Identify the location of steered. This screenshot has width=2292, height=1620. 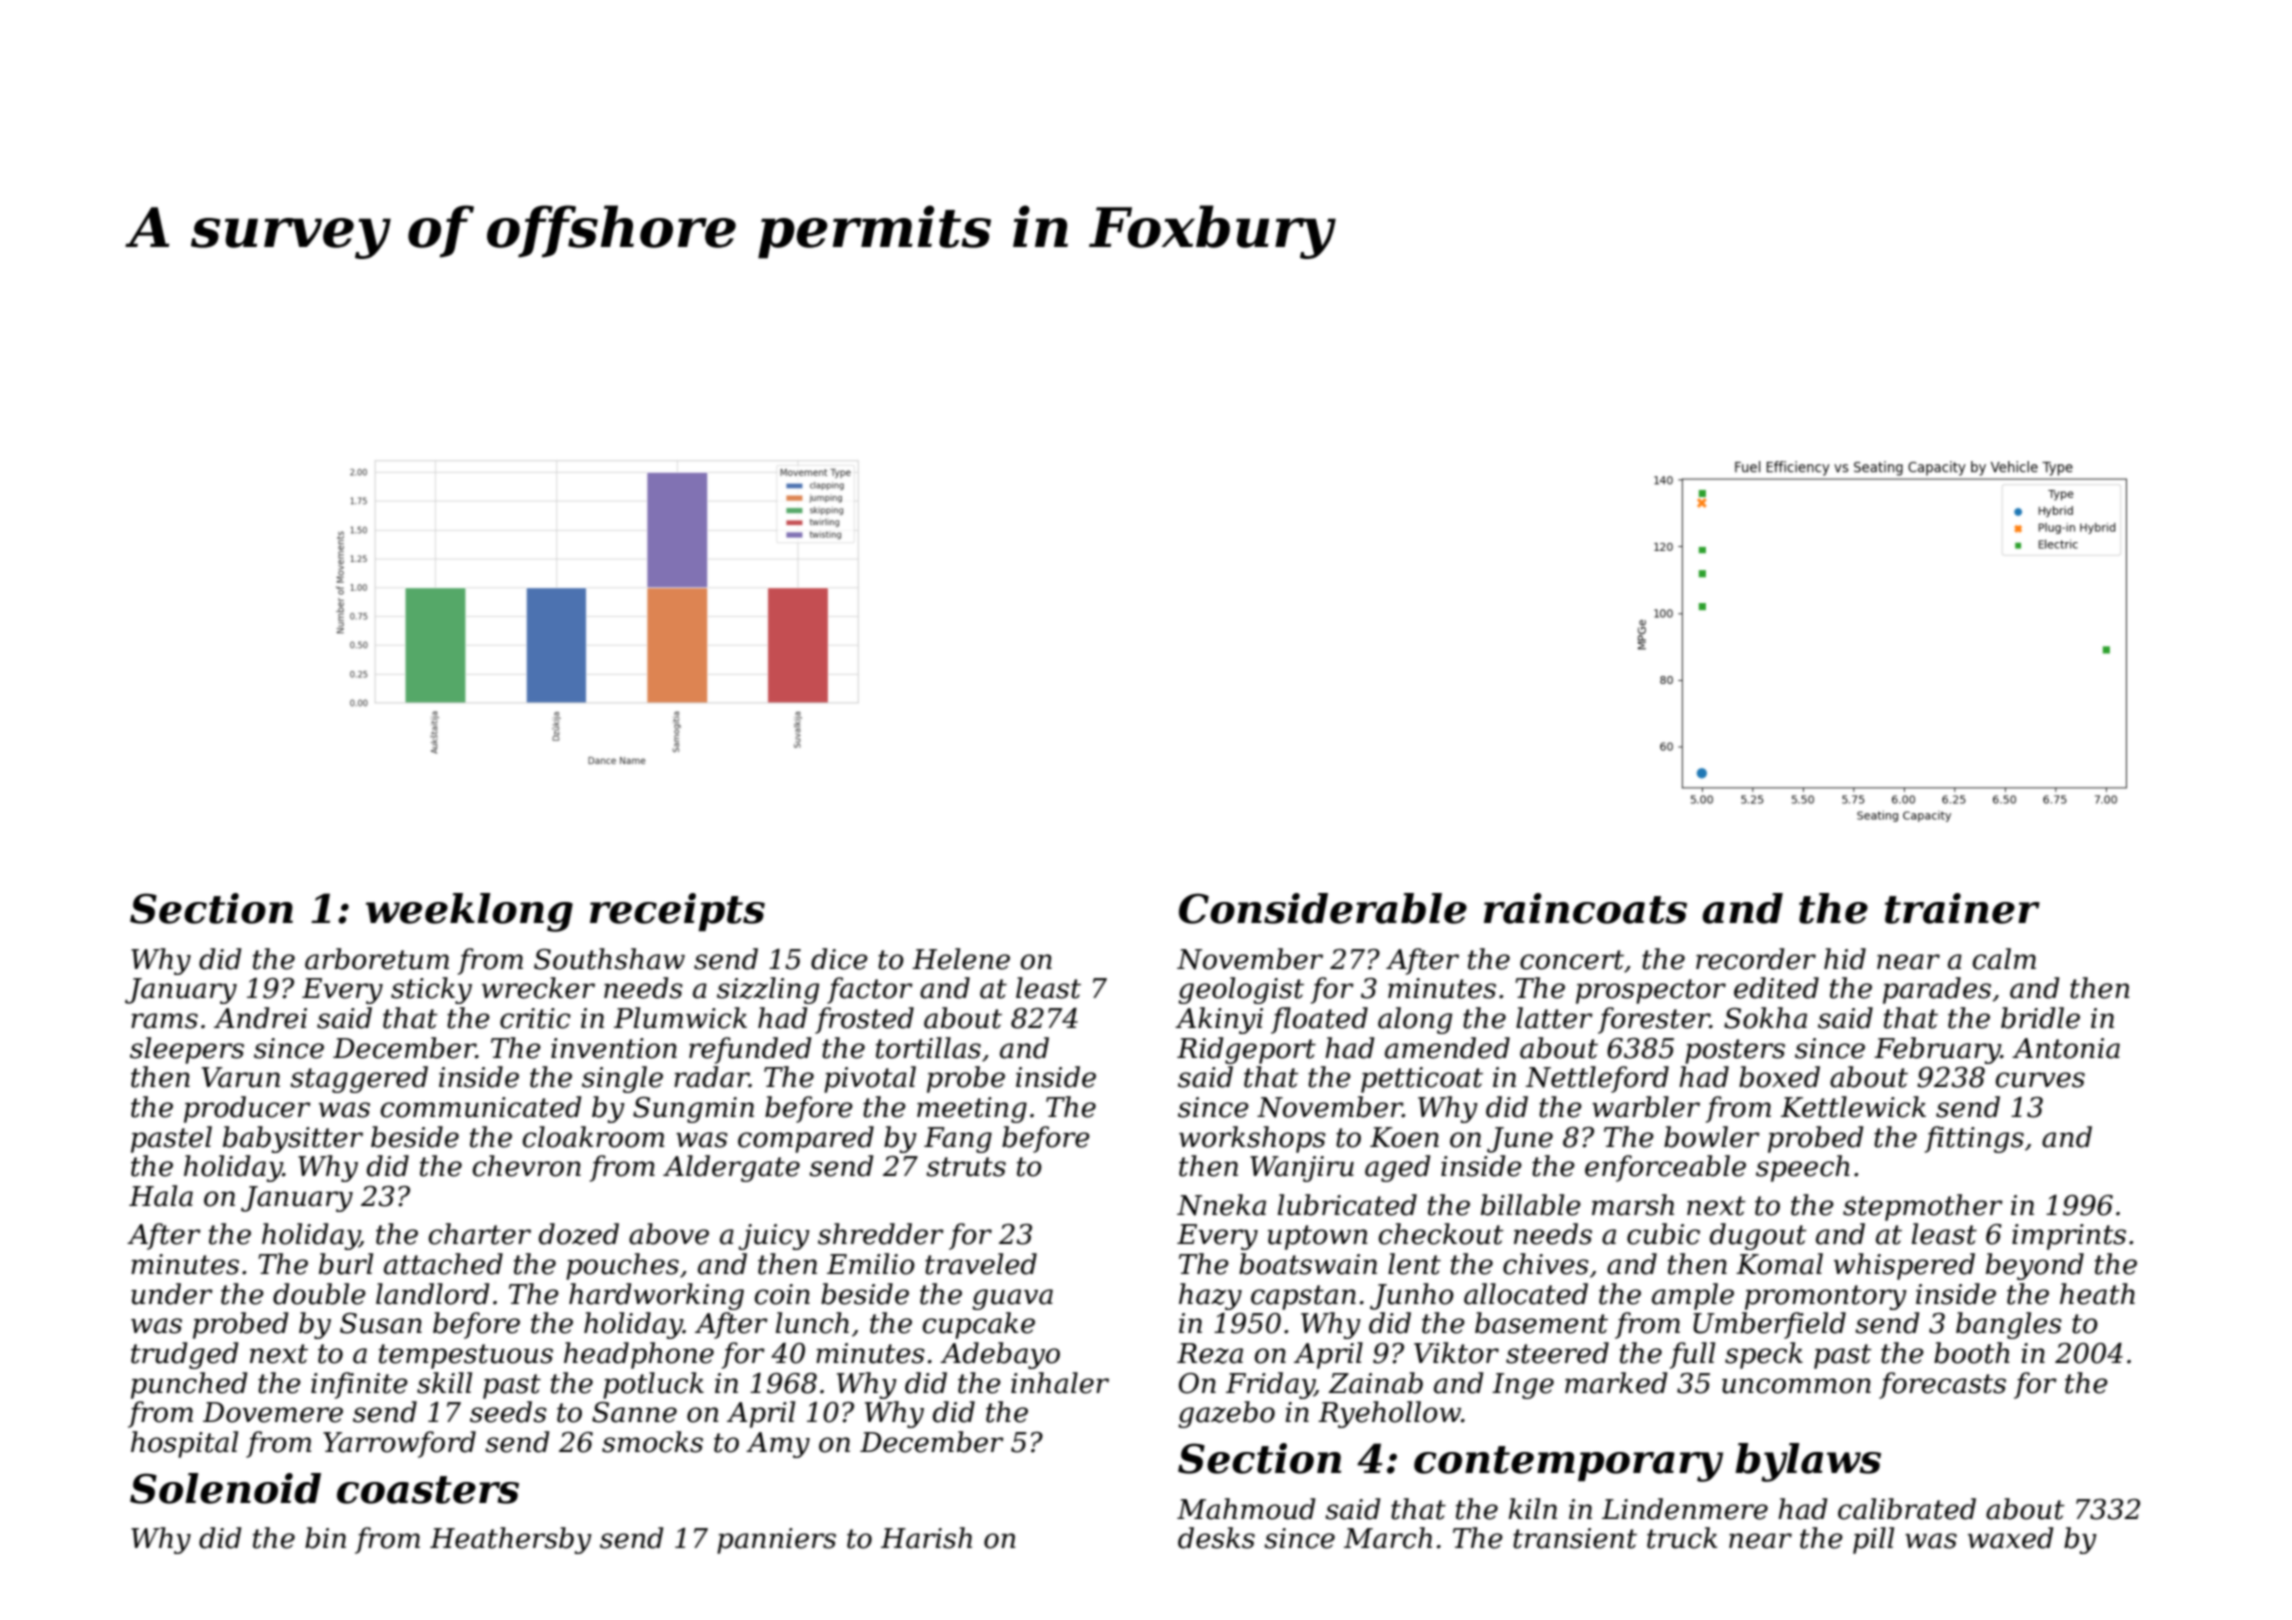
(1557, 1353).
